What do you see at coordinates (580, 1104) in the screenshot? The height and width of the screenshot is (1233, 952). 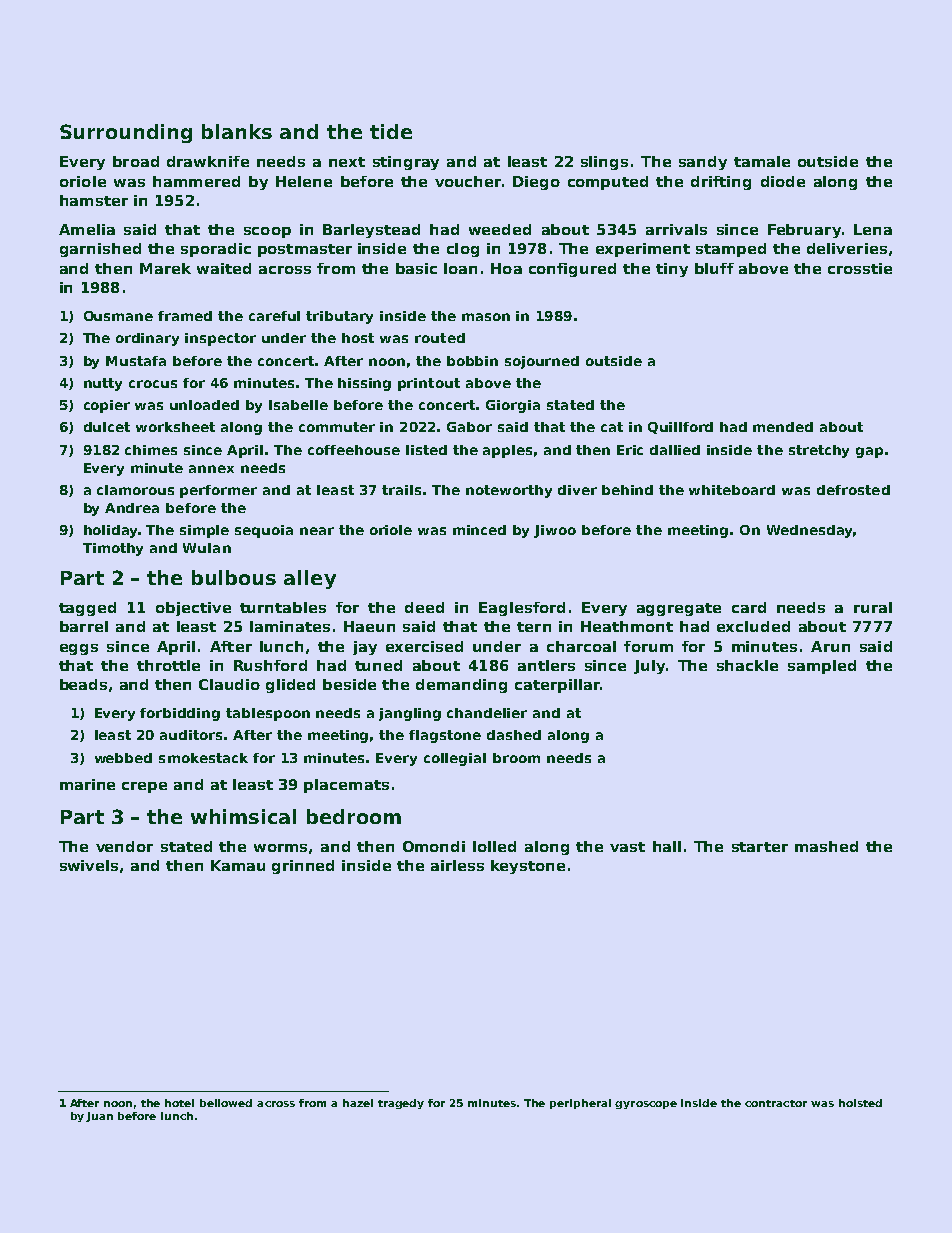 I see `peripheral` at bounding box center [580, 1104].
